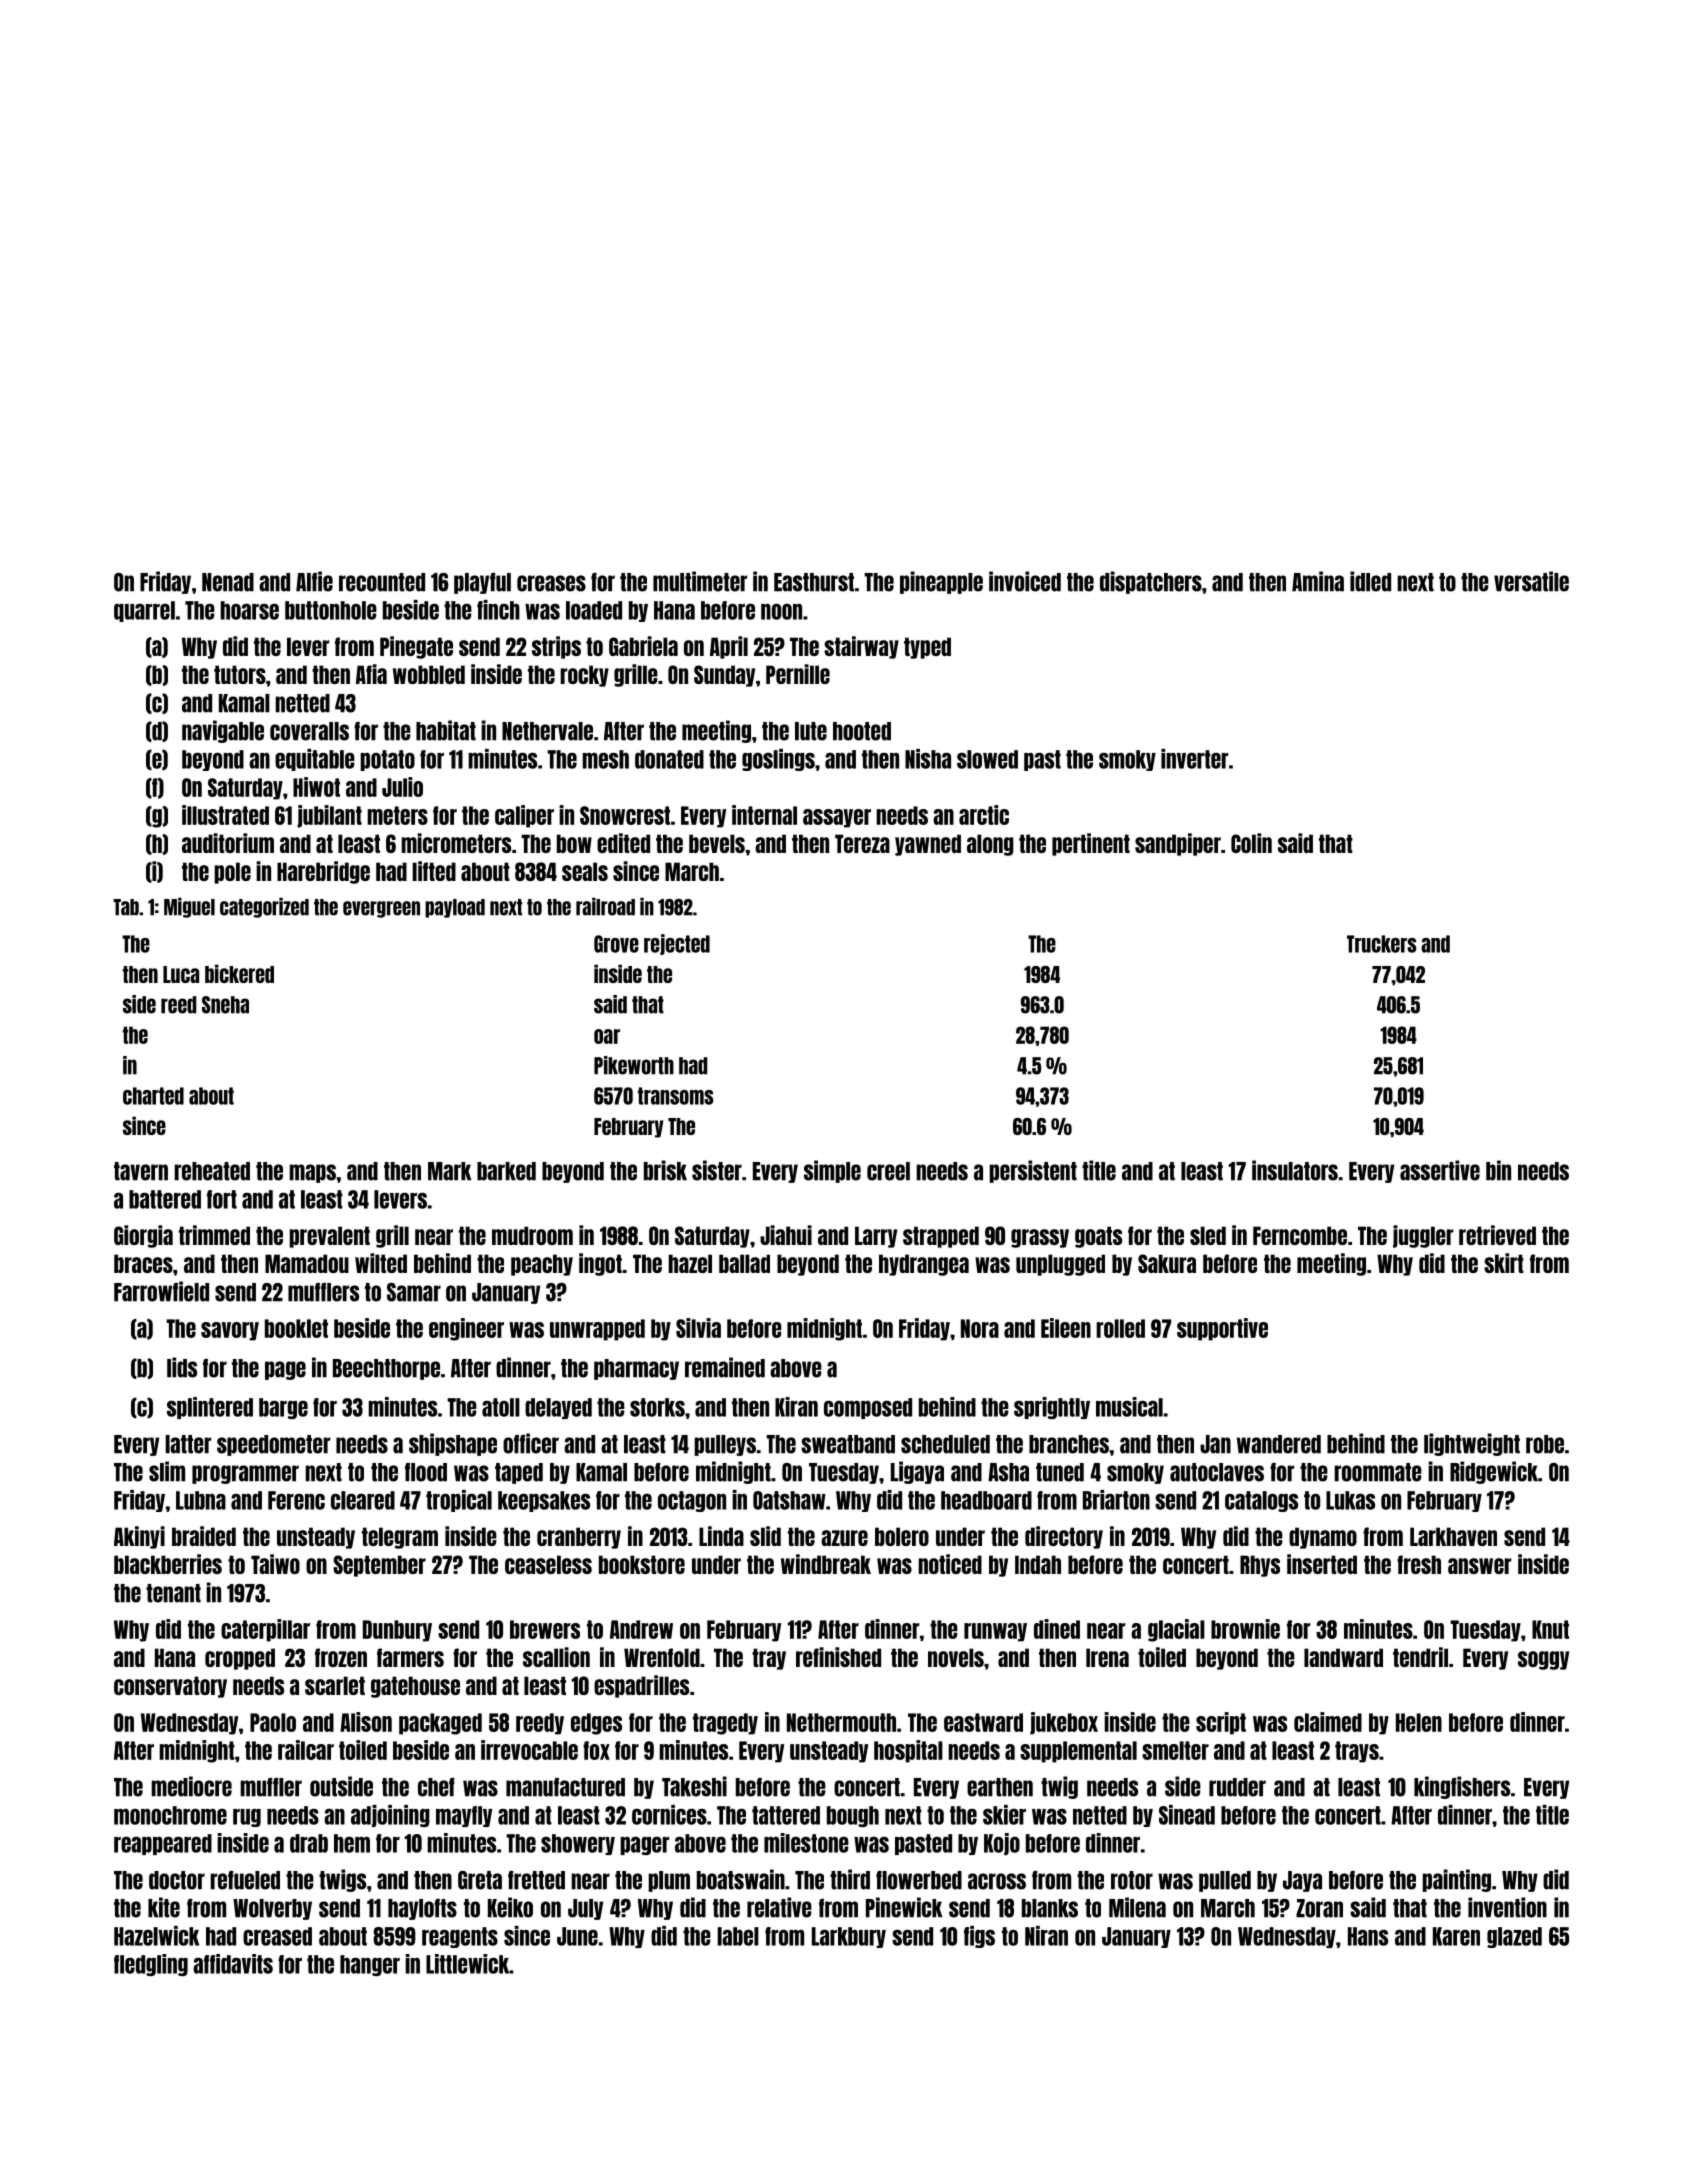 The image size is (1683, 2178). I want to click on Amina, so click(1318, 581).
